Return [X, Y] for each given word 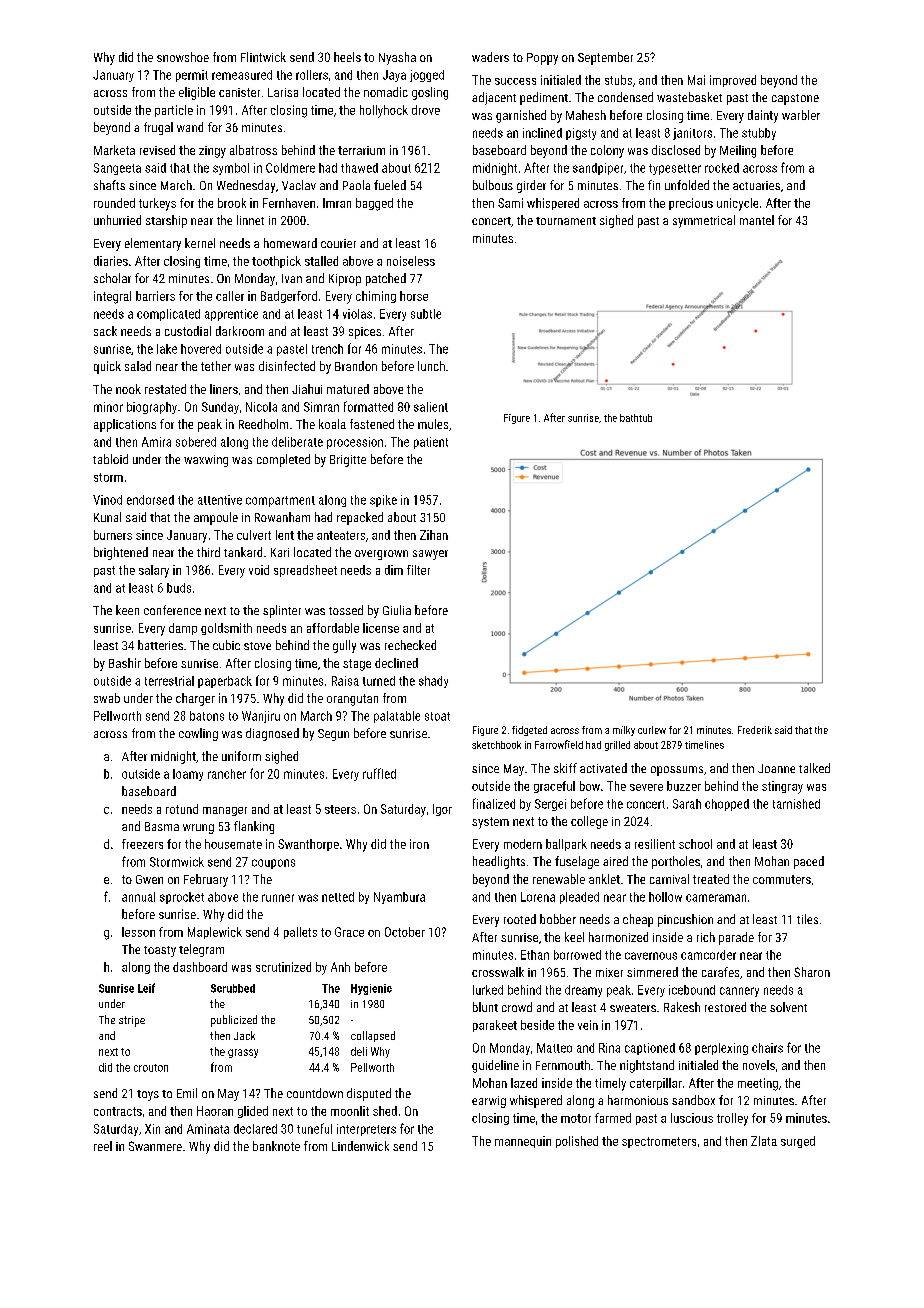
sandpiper [598, 169]
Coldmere [290, 168]
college [589, 822]
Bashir [125, 663]
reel [103, 1146]
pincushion [685, 920]
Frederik [755, 730]
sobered [196, 442]
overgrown [381, 555]
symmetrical [704, 221]
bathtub [636, 418]
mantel [757, 220]
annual [138, 897]
